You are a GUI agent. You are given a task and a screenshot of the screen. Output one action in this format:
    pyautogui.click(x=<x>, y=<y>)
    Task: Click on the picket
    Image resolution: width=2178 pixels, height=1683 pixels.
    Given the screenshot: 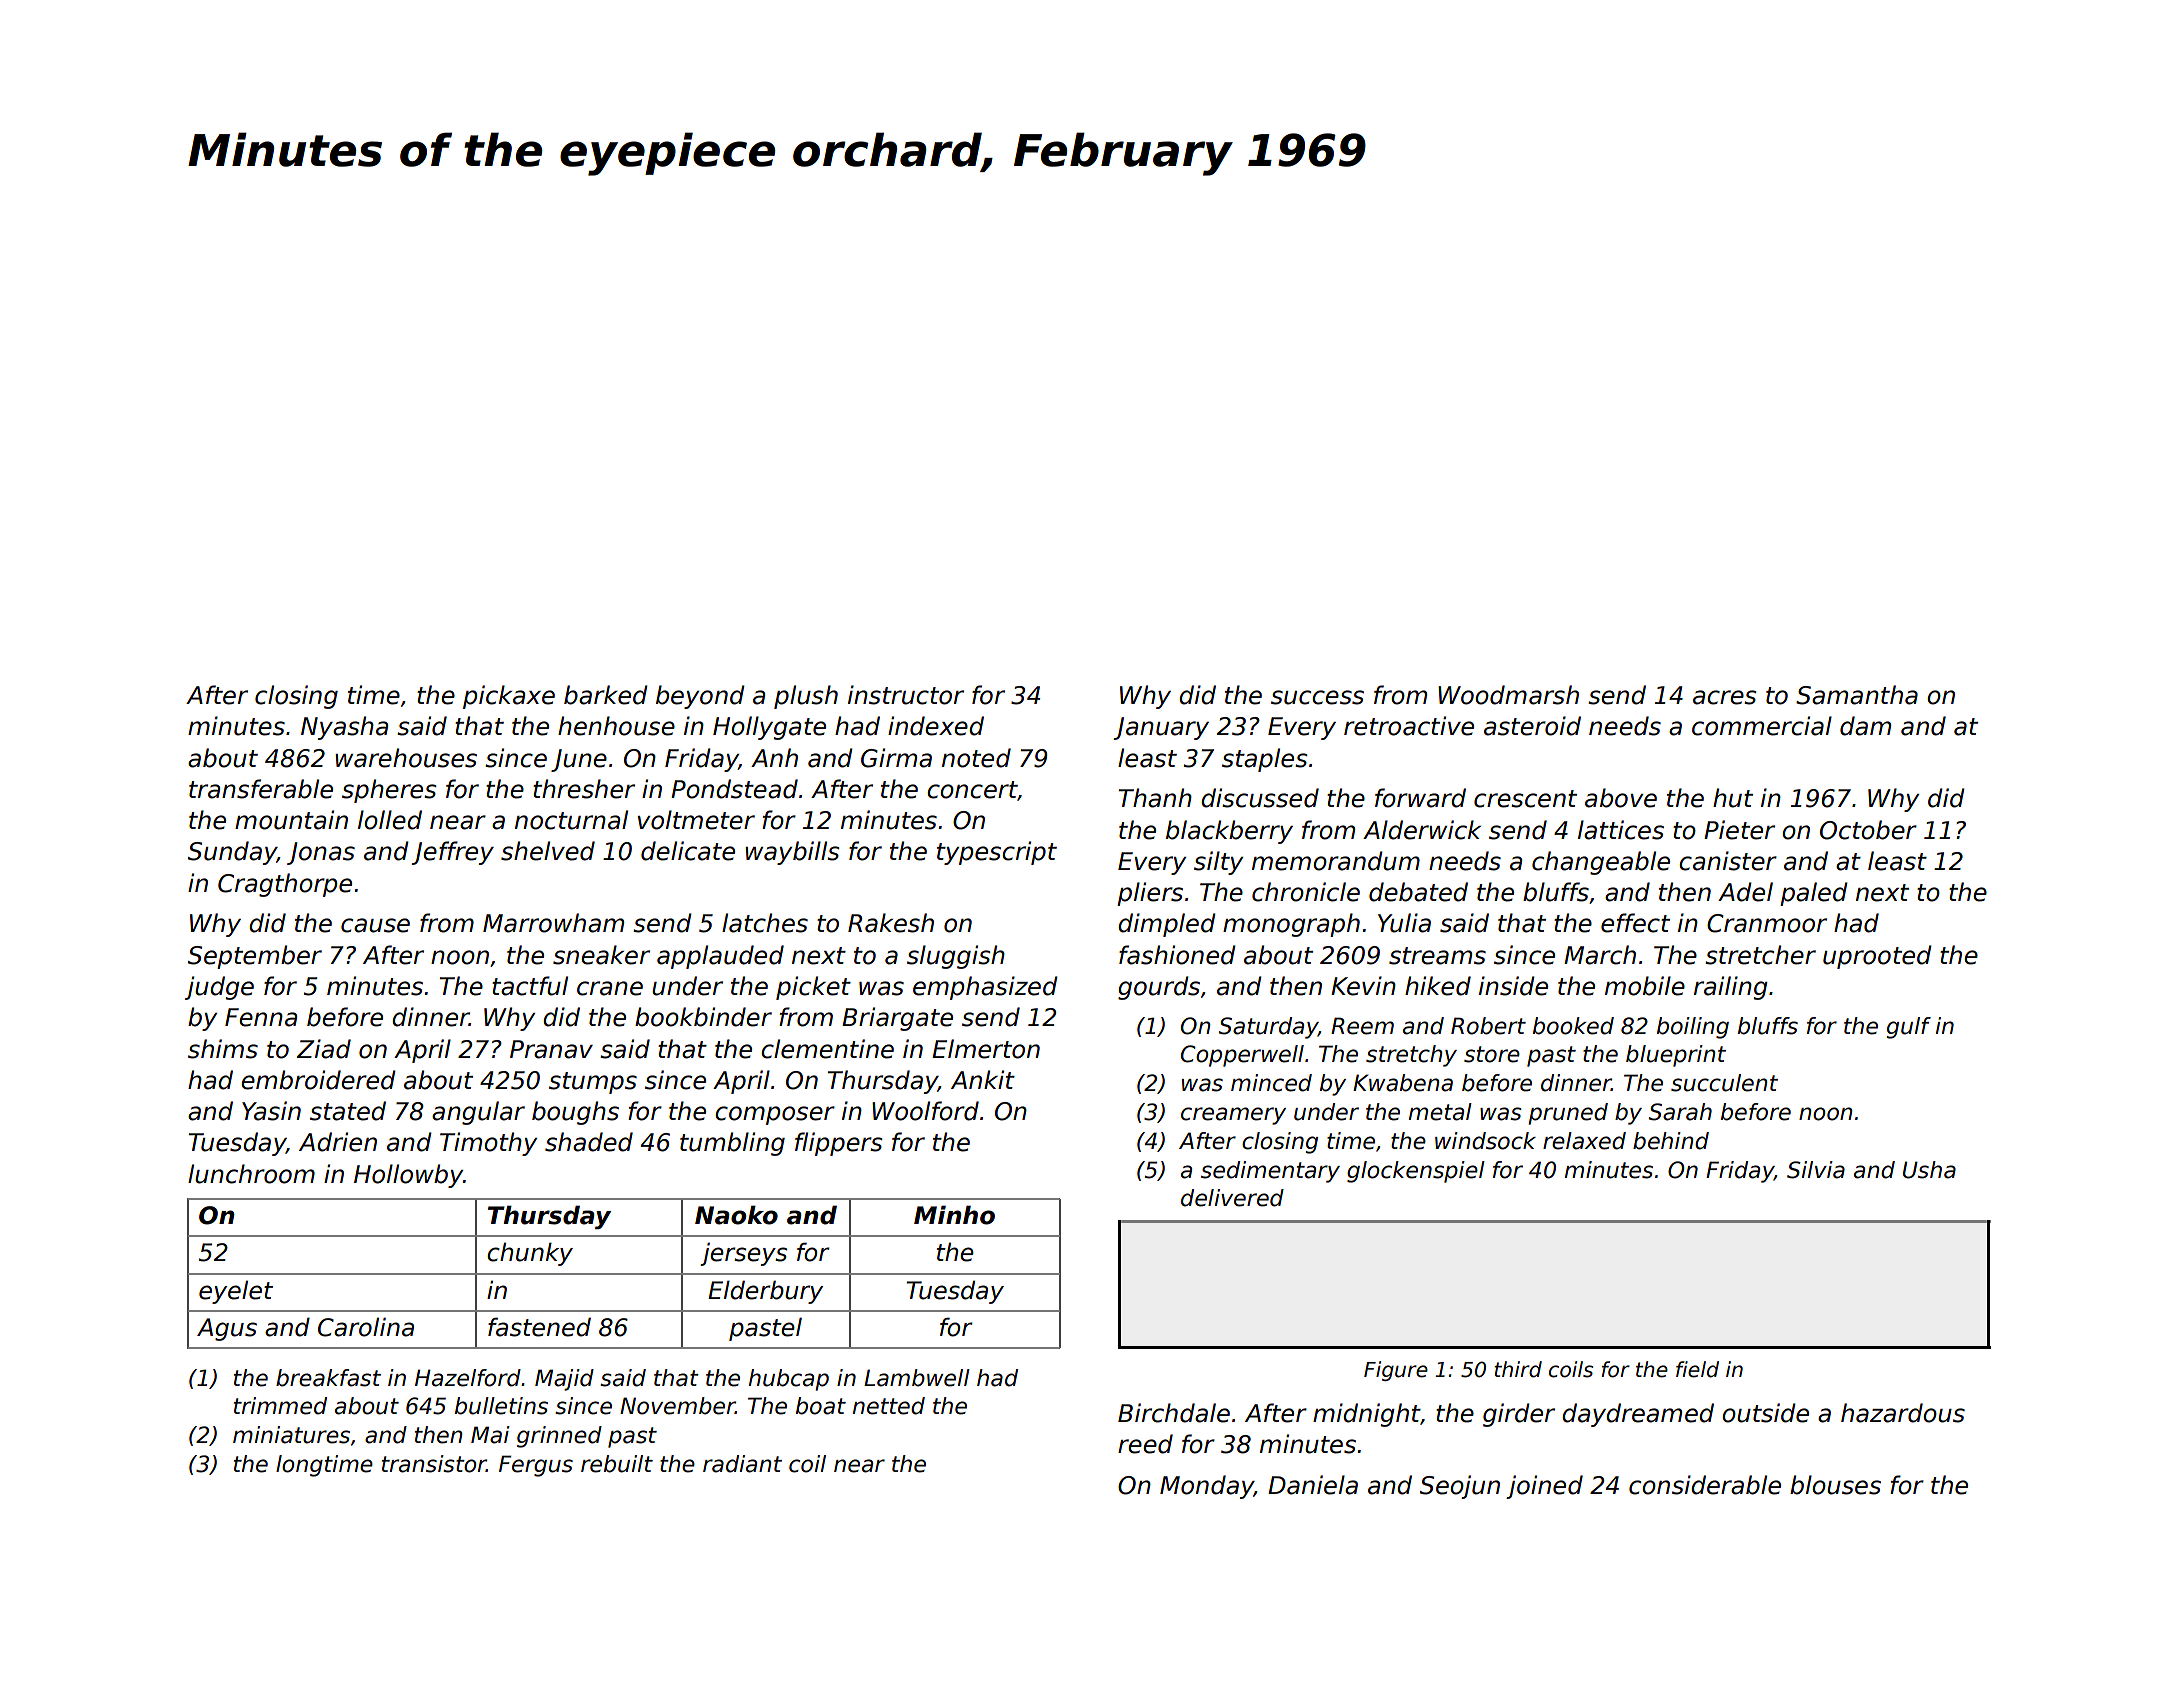 What is the action you would take?
    pyautogui.click(x=813, y=988)
